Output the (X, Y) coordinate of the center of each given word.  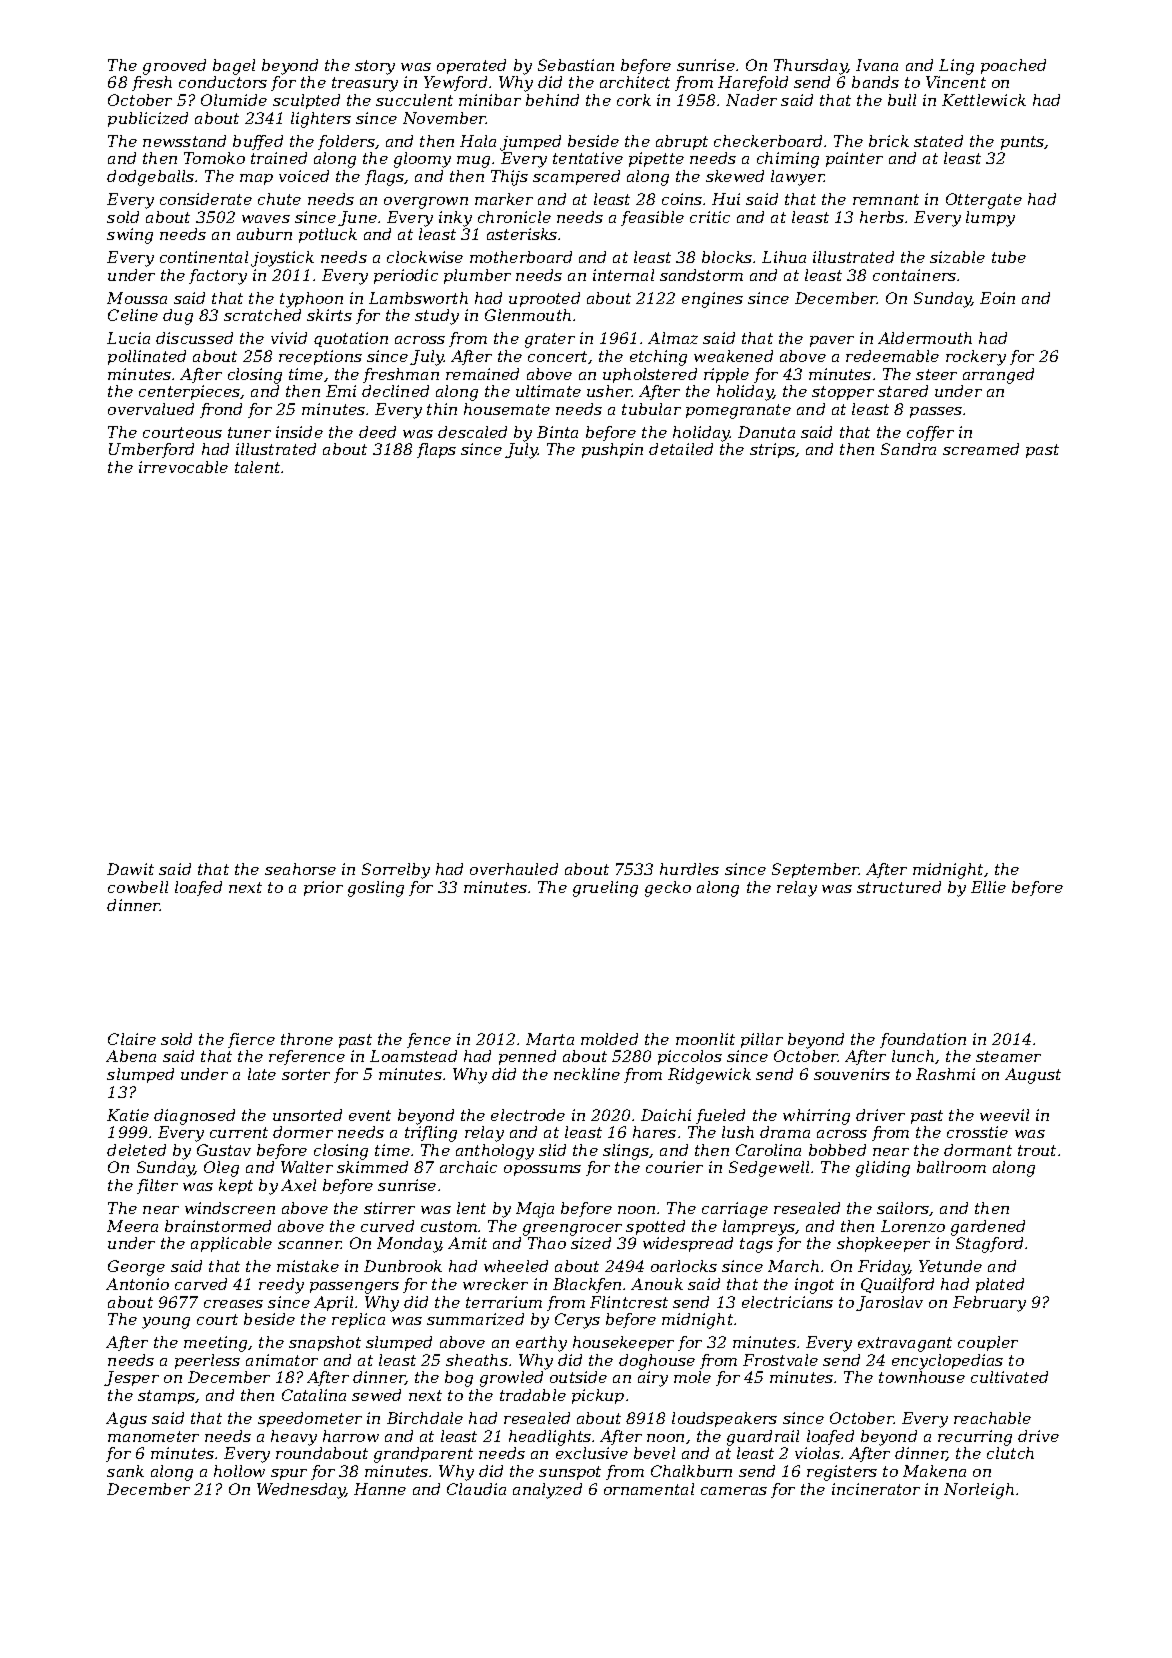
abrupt (682, 142)
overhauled (514, 869)
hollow (239, 1471)
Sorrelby (396, 871)
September (815, 870)
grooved (174, 67)
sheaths (477, 1360)
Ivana (877, 65)
